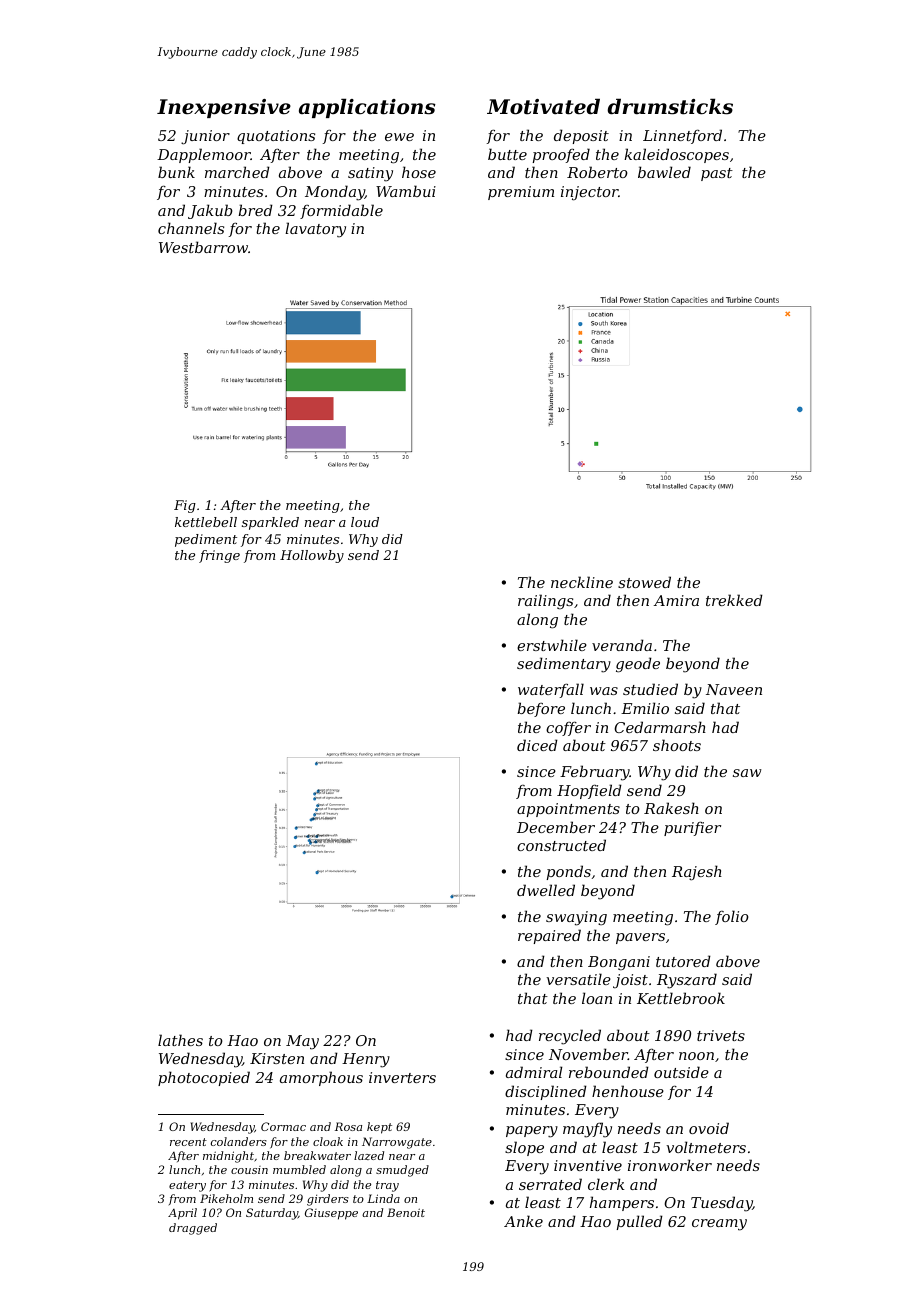 This screenshot has width=924, height=1311. What do you see at coordinates (276, 137) in the screenshot?
I see `quotations` at bounding box center [276, 137].
